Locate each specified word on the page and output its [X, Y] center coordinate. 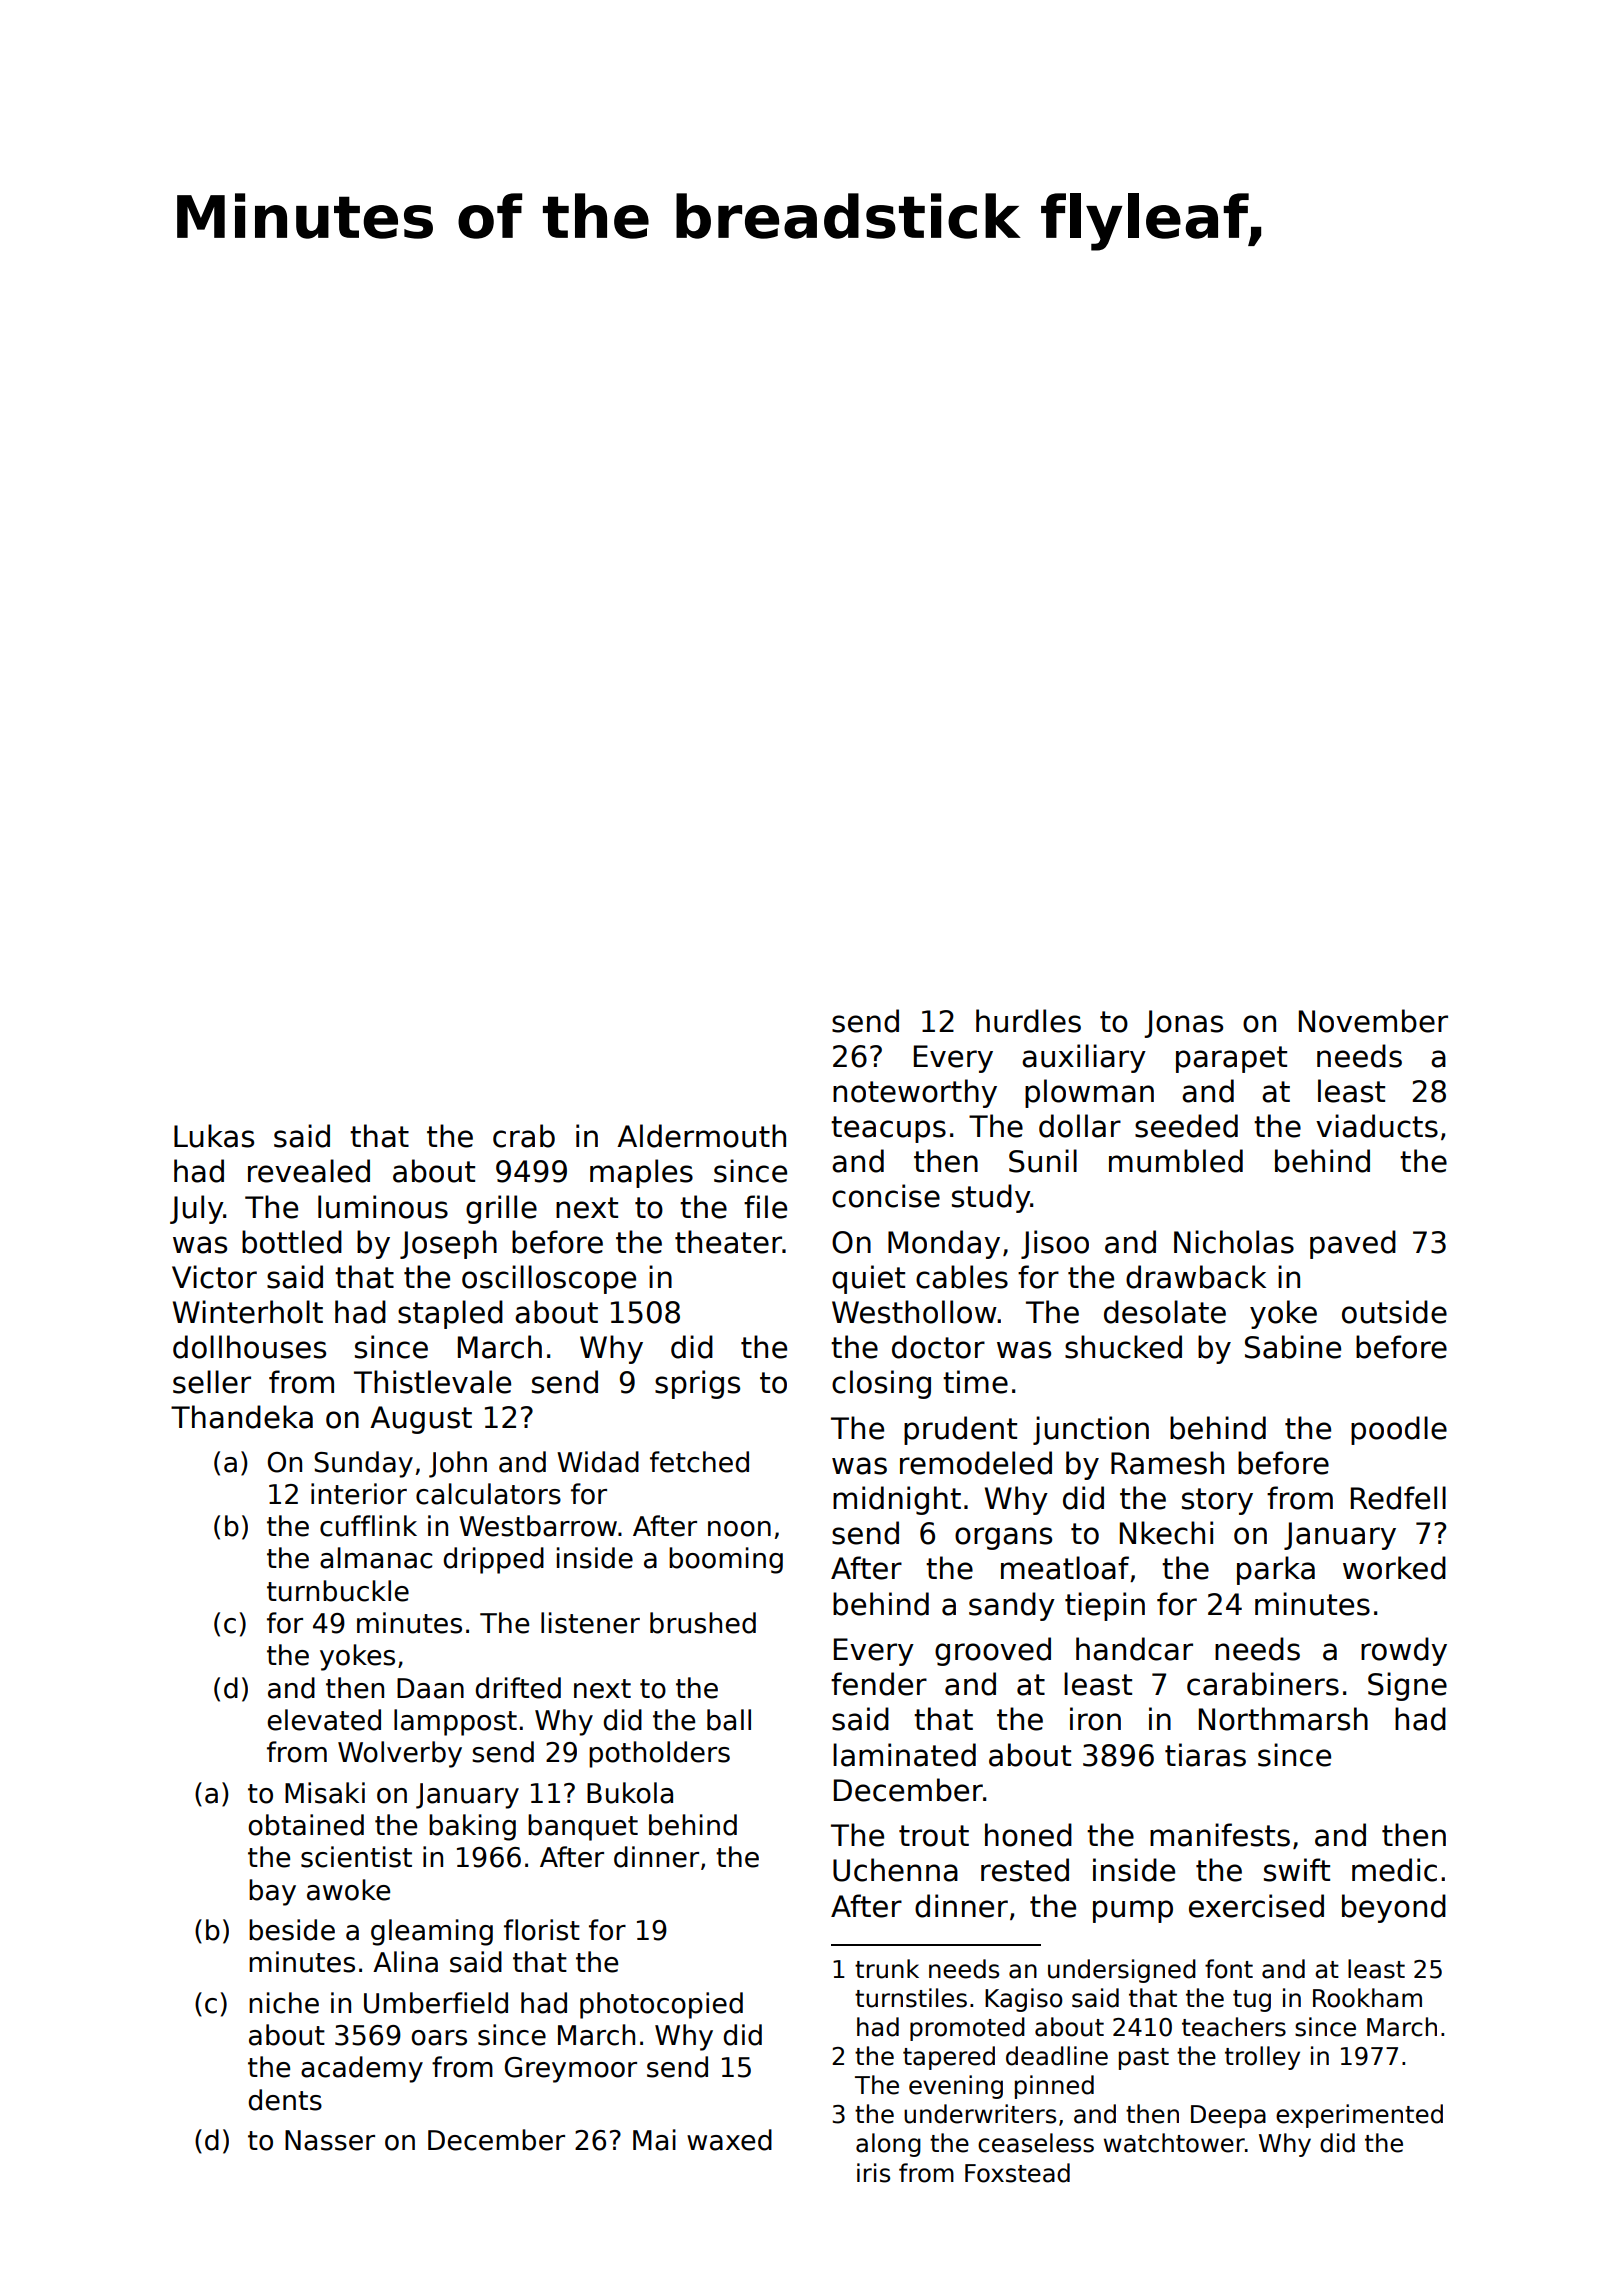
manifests [1220, 1835]
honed [1028, 1835]
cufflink [368, 1526]
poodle [1399, 1430]
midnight [897, 1500]
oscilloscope [549, 1279]
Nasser [330, 2140]
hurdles [1028, 1021]
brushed [703, 1623]
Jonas [1183, 1024]
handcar [1134, 1649]
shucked [1123, 1347]
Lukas [214, 1136]
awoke [348, 1890]
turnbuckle [338, 1591]
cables [962, 1277]
